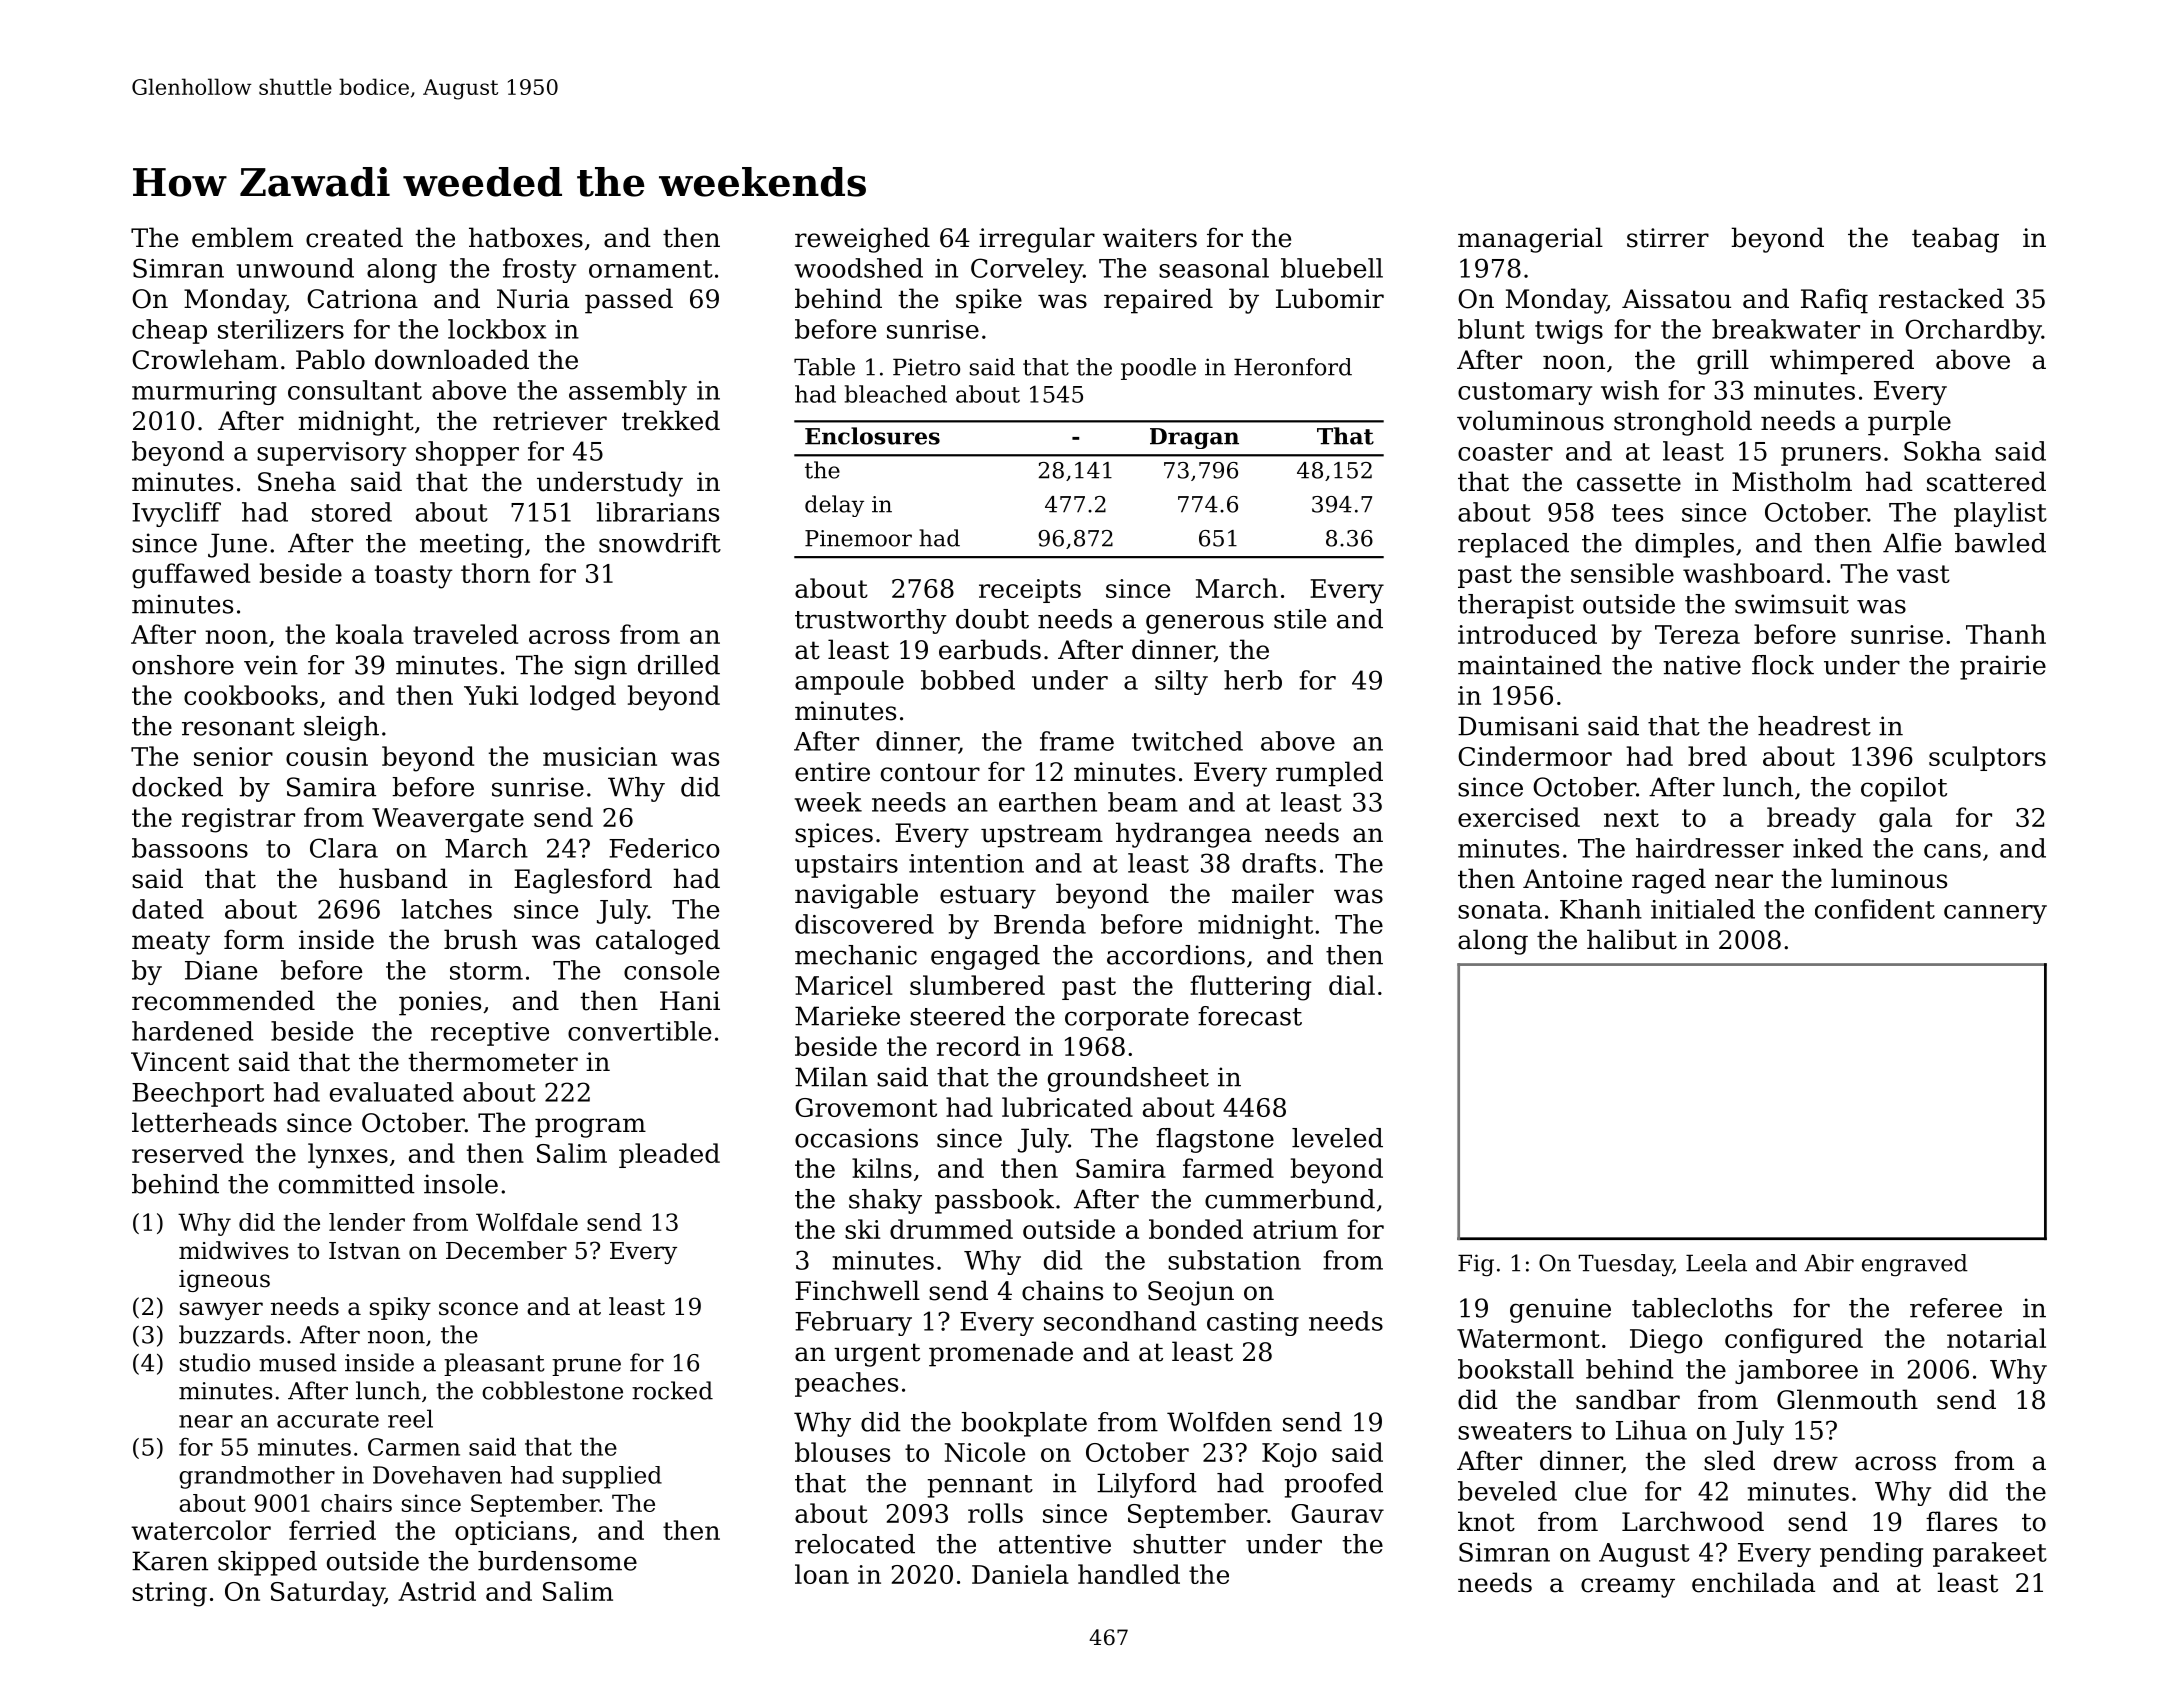  I want to click on casting, so click(1253, 1324).
